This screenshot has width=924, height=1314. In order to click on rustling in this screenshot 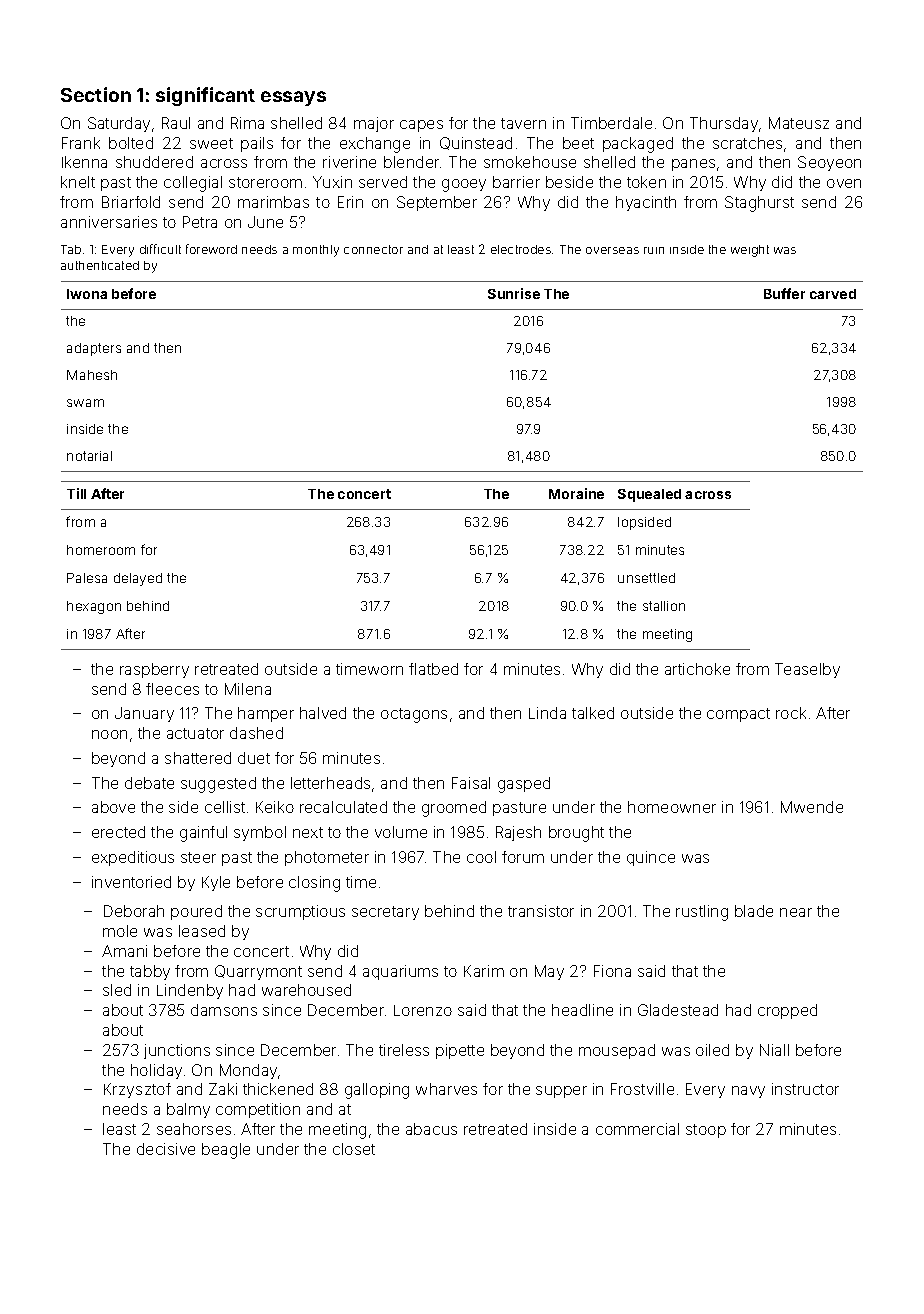, I will do `click(702, 913)`.
